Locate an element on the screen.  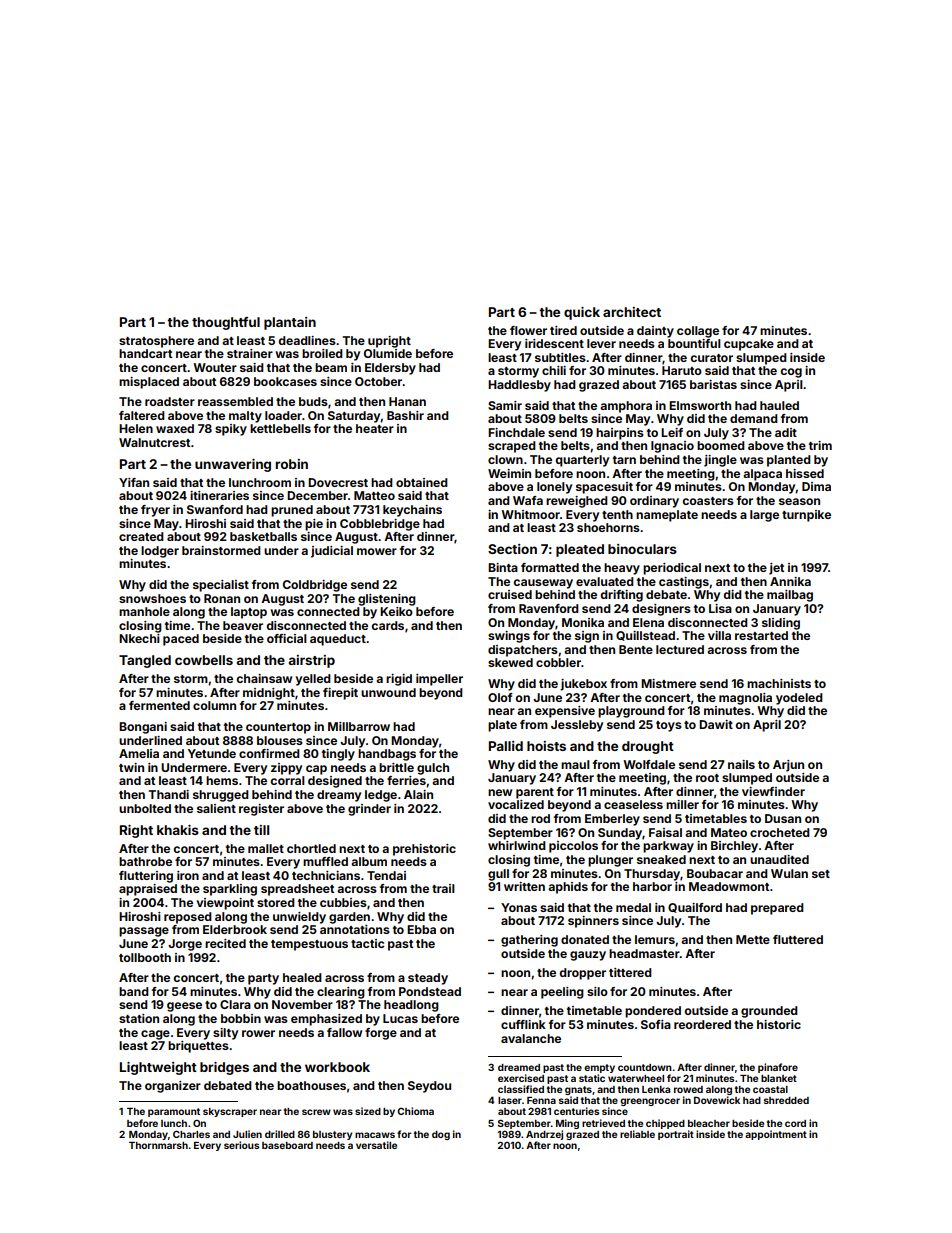
Arjun is located at coordinates (788, 766).
